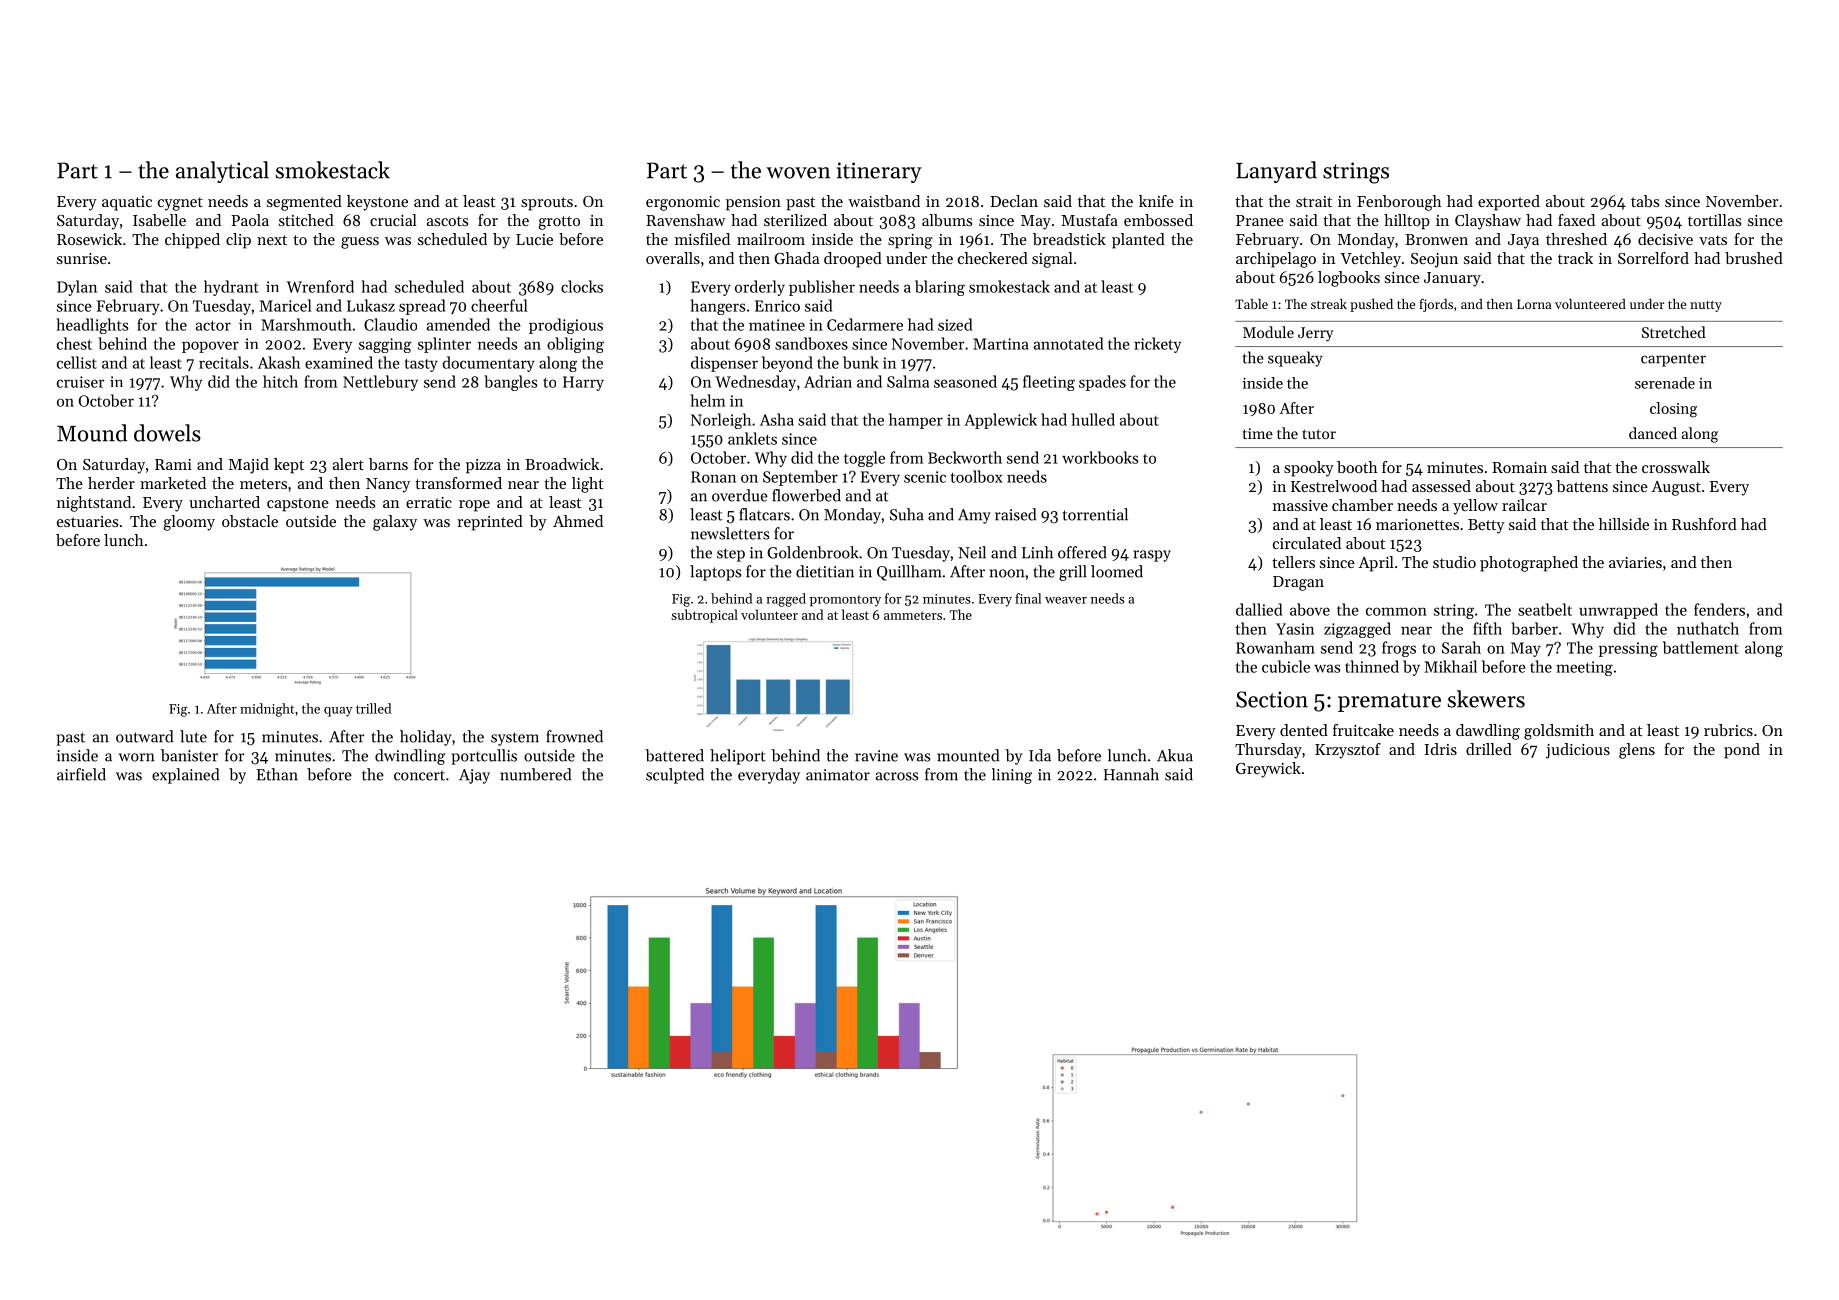  What do you see at coordinates (1319, 434) in the screenshot?
I see `tutor` at bounding box center [1319, 434].
